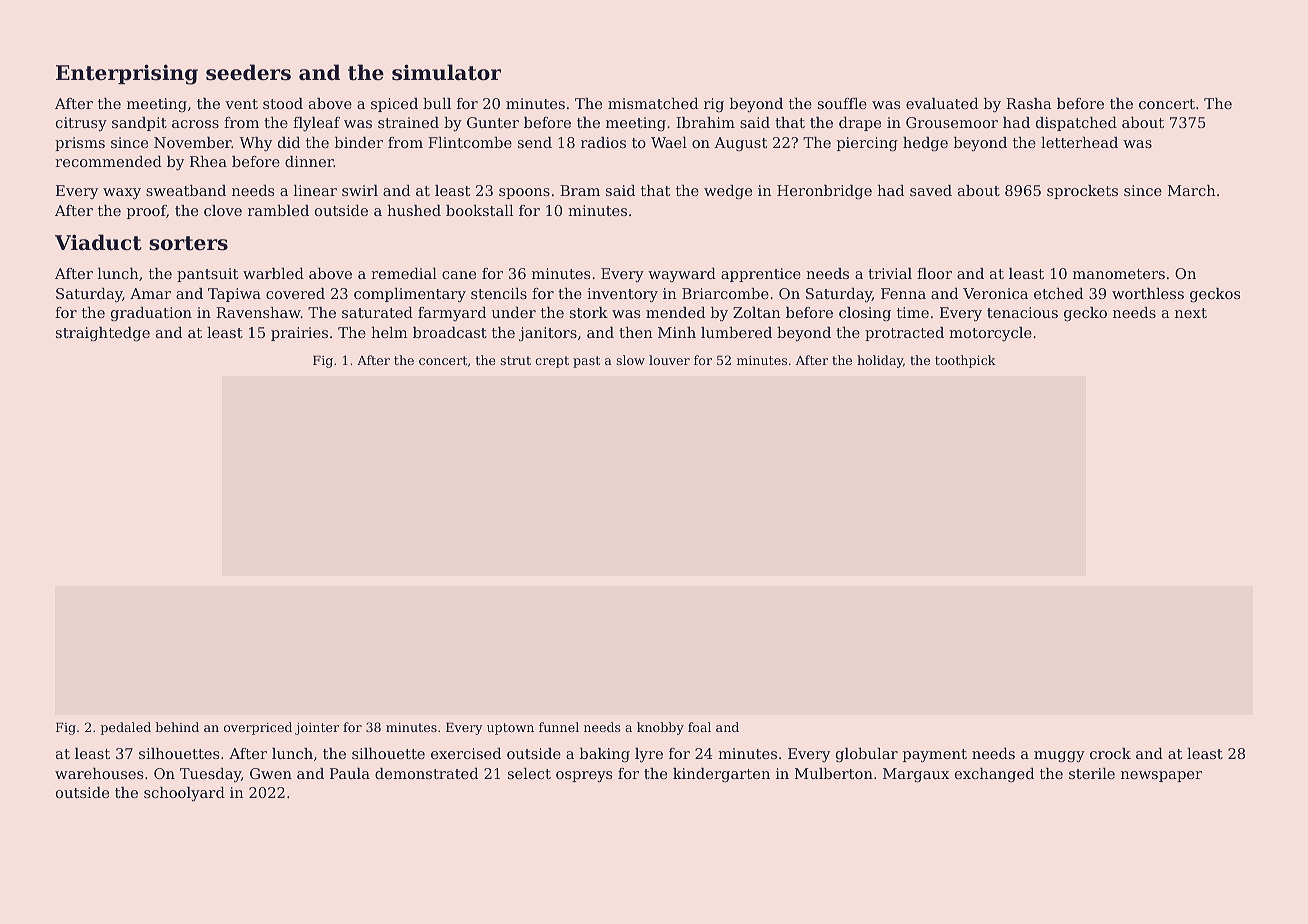 The width and height of the image is (1308, 924). What do you see at coordinates (151, 314) in the image?
I see `graduation` at bounding box center [151, 314].
